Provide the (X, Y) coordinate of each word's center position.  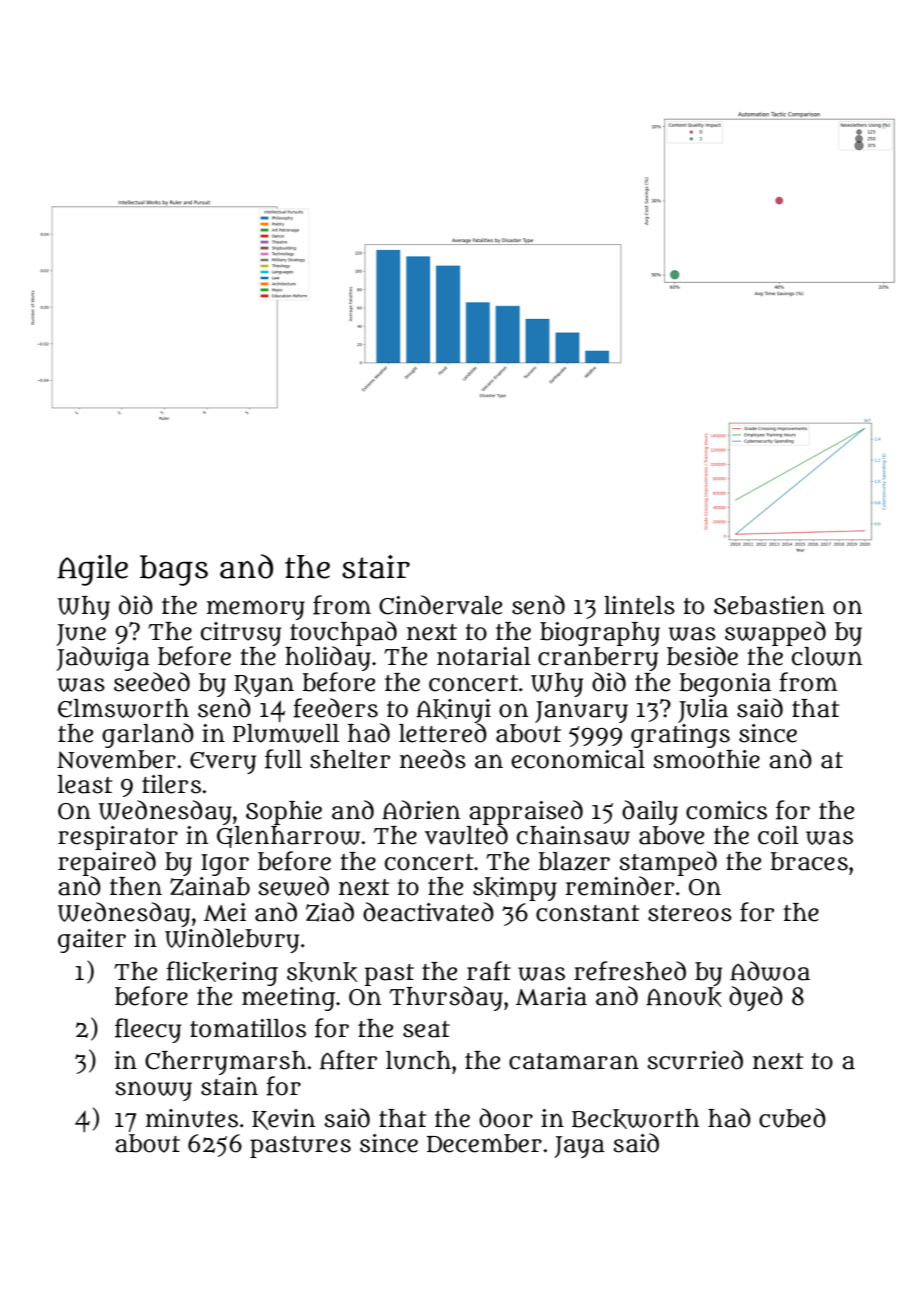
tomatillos (248, 1028)
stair (376, 567)
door (506, 1118)
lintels (639, 605)
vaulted (466, 835)
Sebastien (769, 605)
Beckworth (635, 1119)
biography (600, 634)
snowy (153, 1091)
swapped (775, 633)
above (671, 835)
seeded (152, 682)
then (136, 886)
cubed (792, 1118)
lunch (418, 1060)
